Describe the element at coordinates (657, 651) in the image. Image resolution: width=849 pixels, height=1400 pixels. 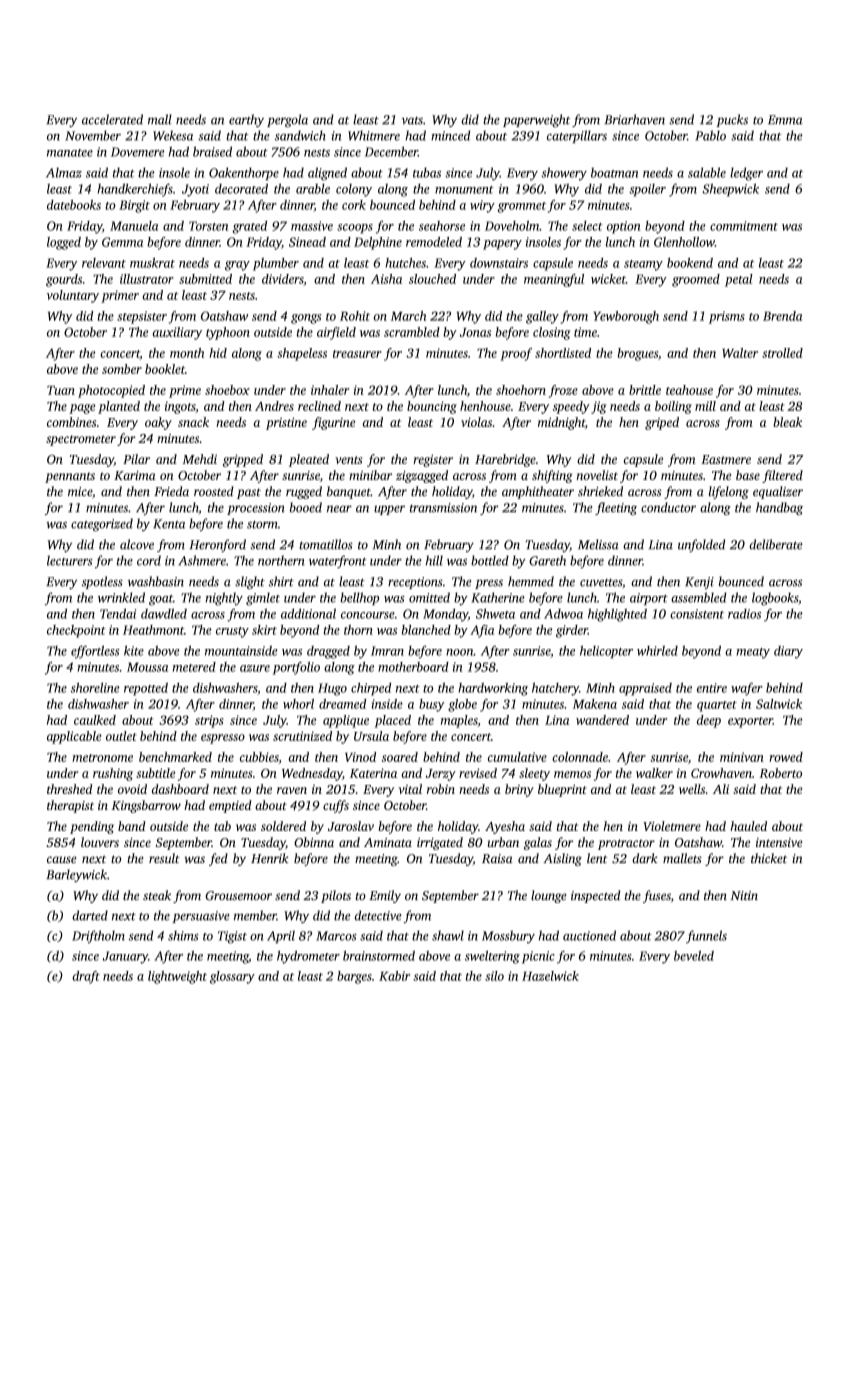
I see `whirled` at that location.
